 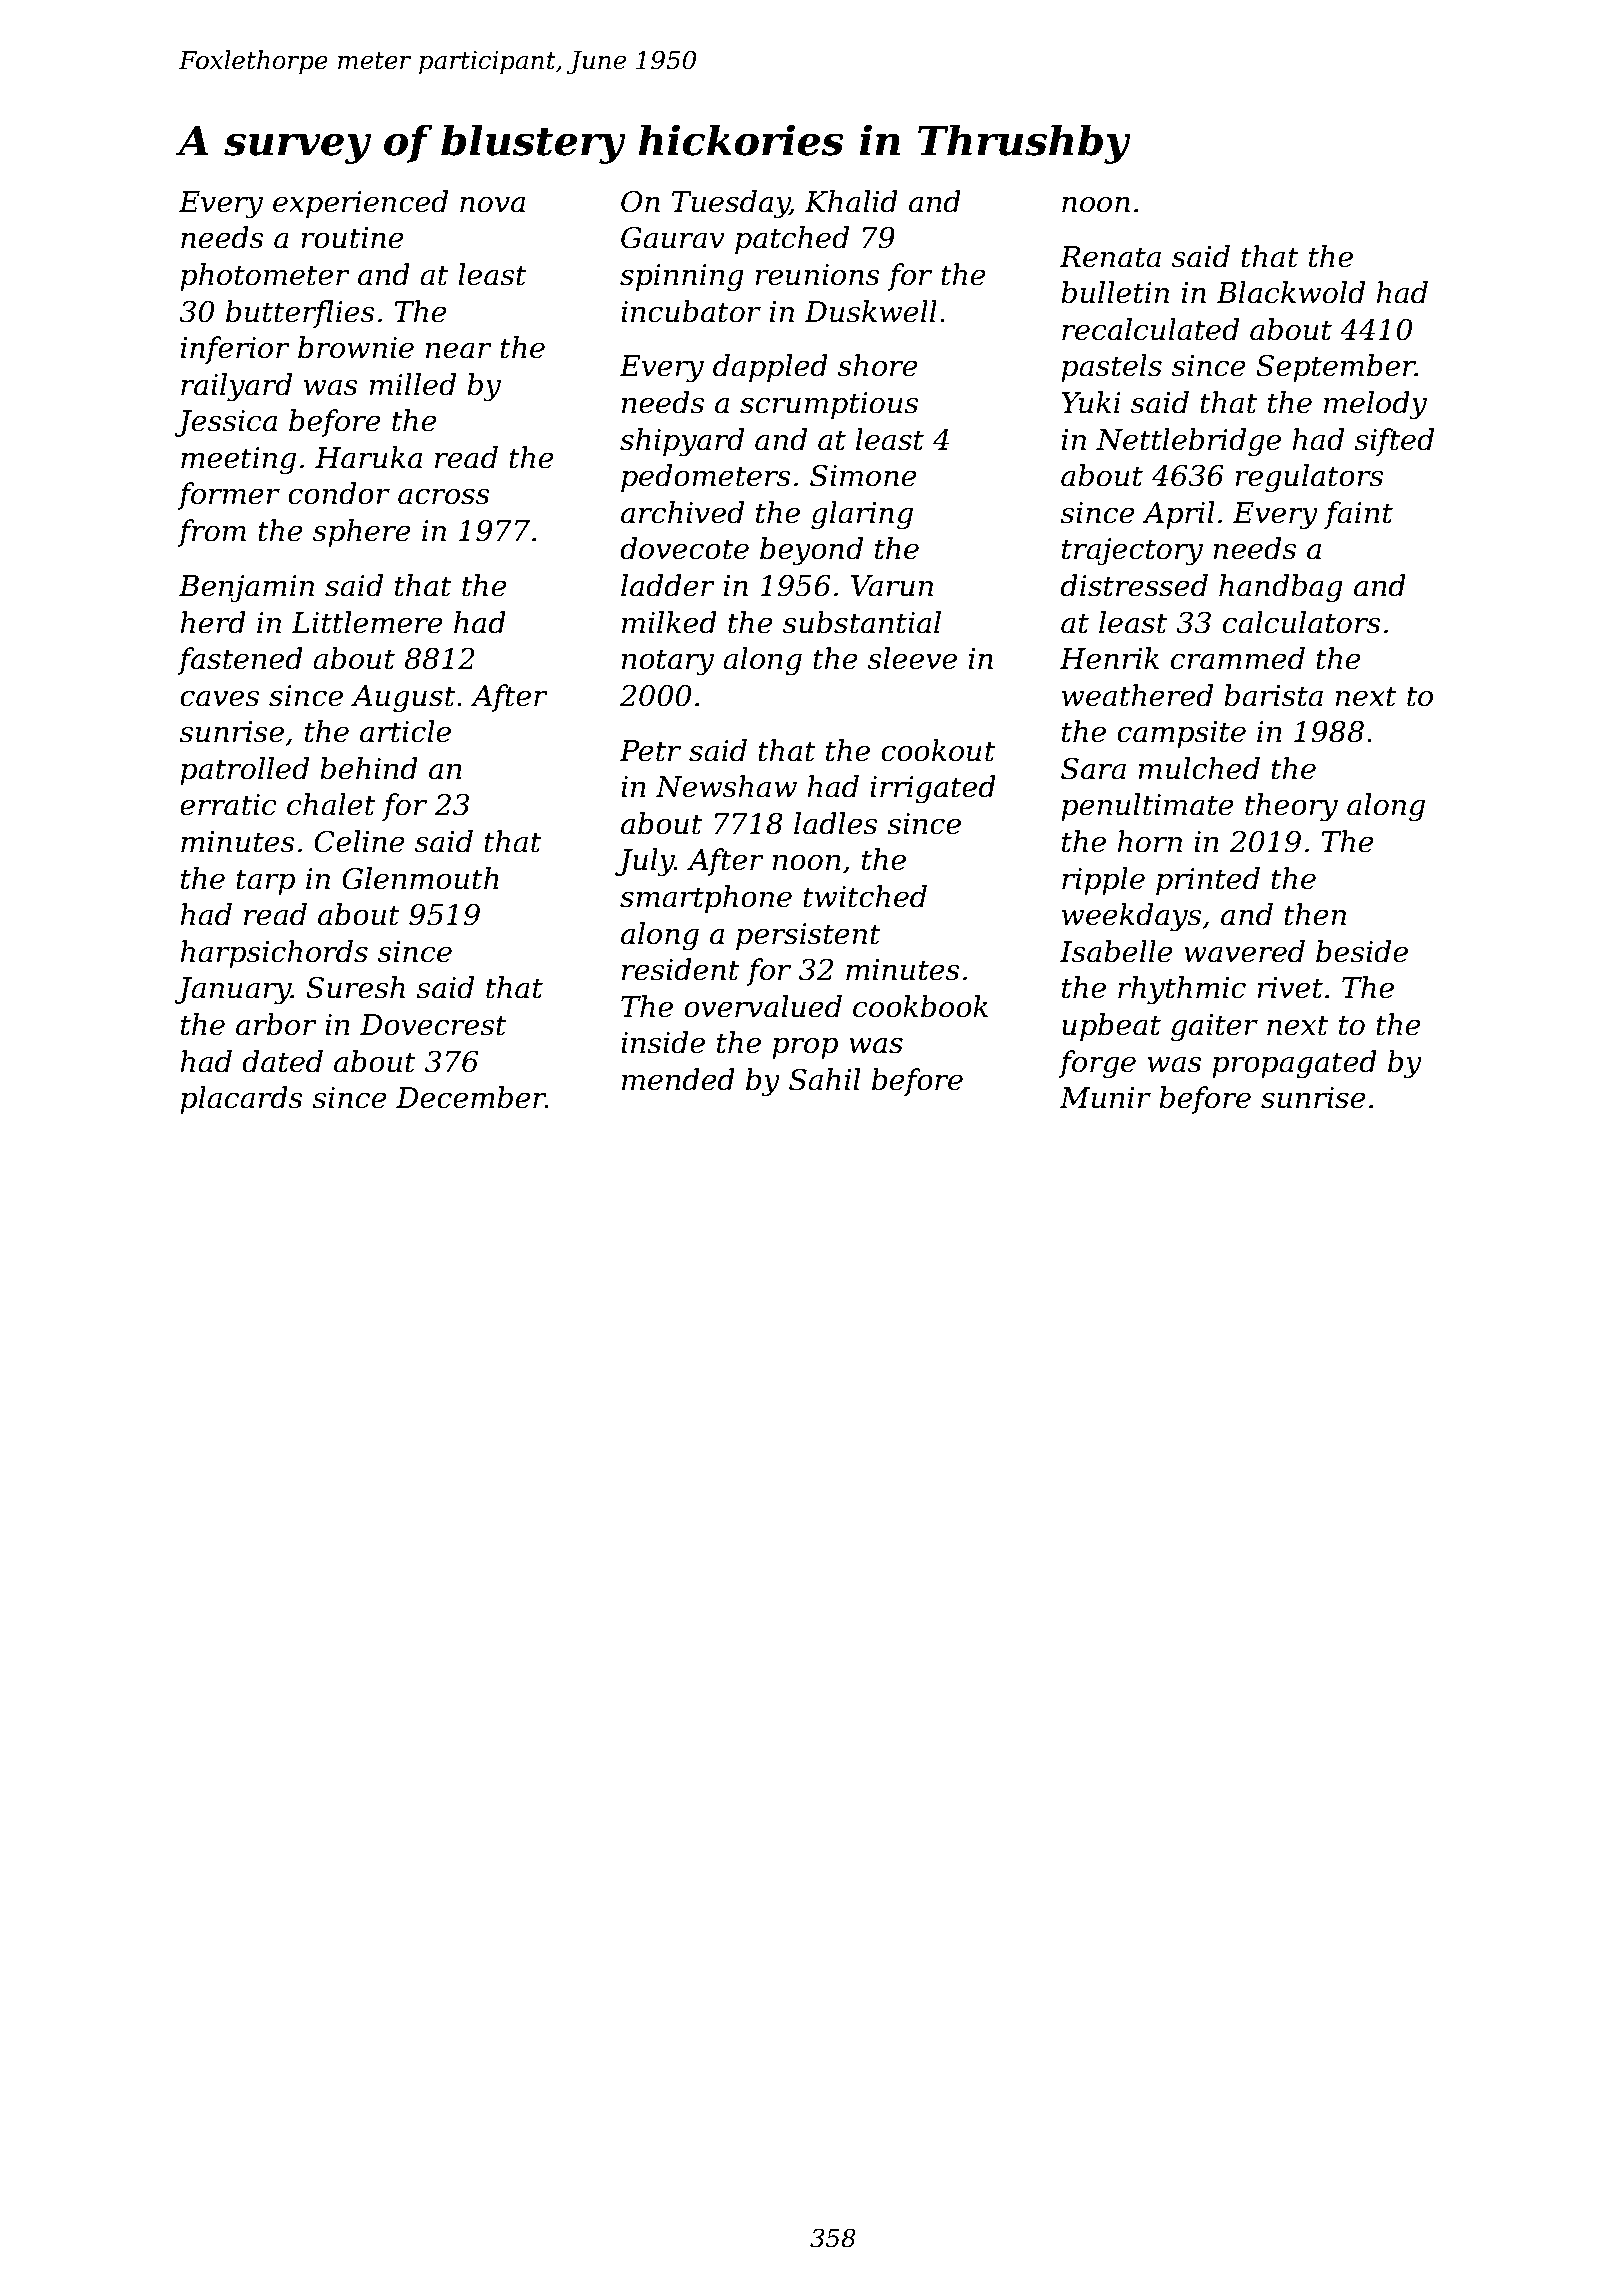 What do you see at coordinates (1110, 257) in the screenshot?
I see `Renata` at bounding box center [1110, 257].
